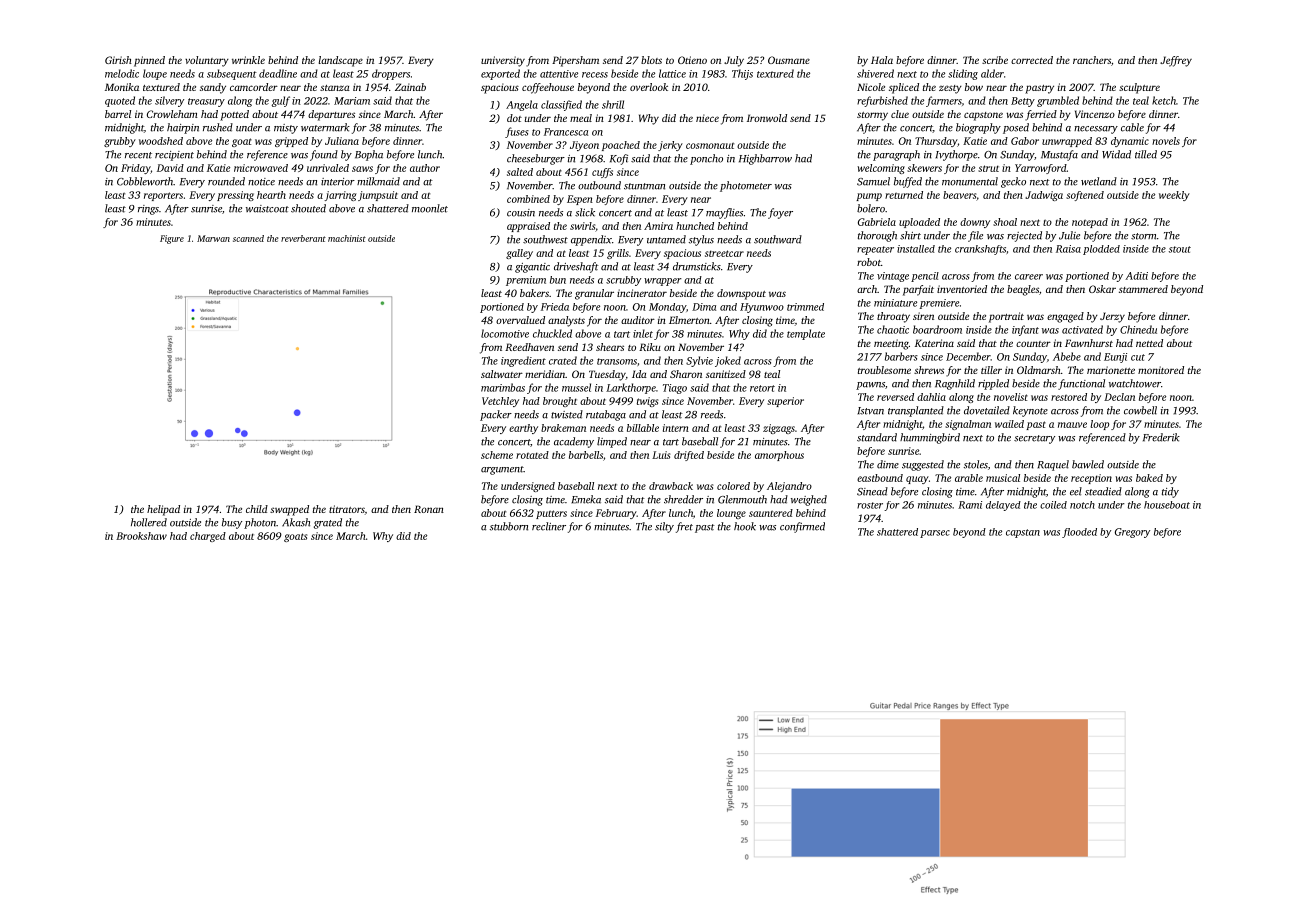 The image size is (1308, 924). Describe the element at coordinates (145, 181) in the screenshot. I see `Cobbleworth` at that location.
